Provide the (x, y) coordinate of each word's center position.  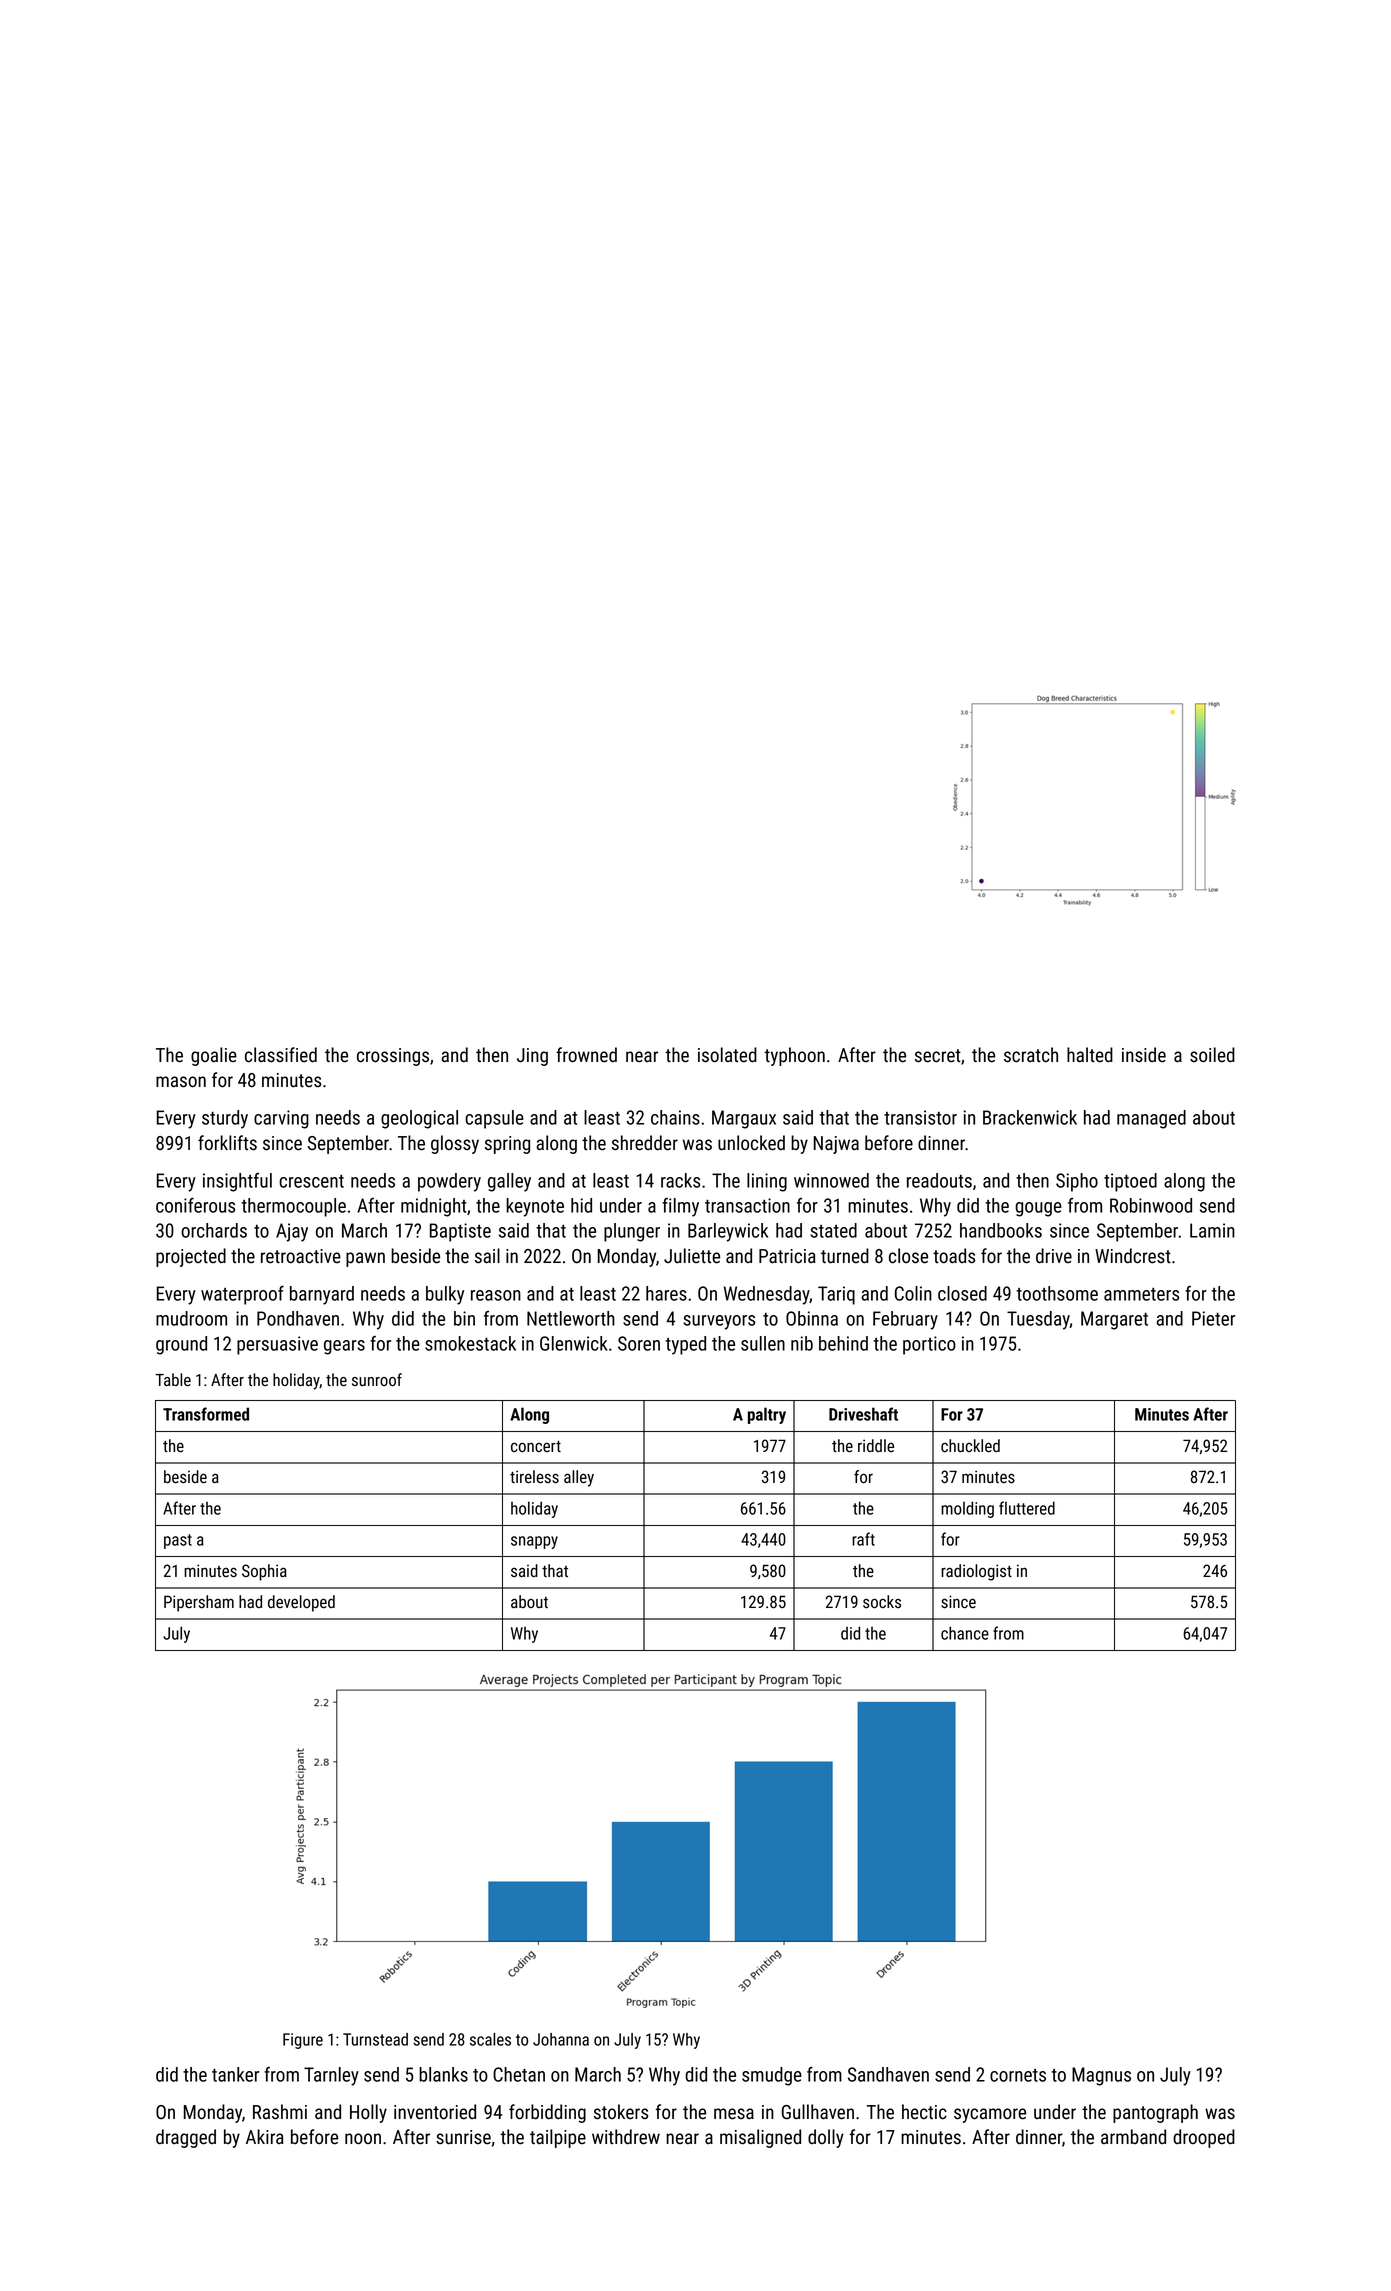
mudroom (191, 1318)
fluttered (1027, 1508)
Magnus (1101, 2076)
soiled (1212, 1055)
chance (965, 1633)
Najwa (836, 1145)
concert (536, 1446)
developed (301, 1603)
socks (882, 1602)
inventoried (435, 2112)
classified (281, 1055)
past (178, 1541)
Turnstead (375, 2039)
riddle (876, 1445)
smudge (772, 2076)
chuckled (970, 1446)
